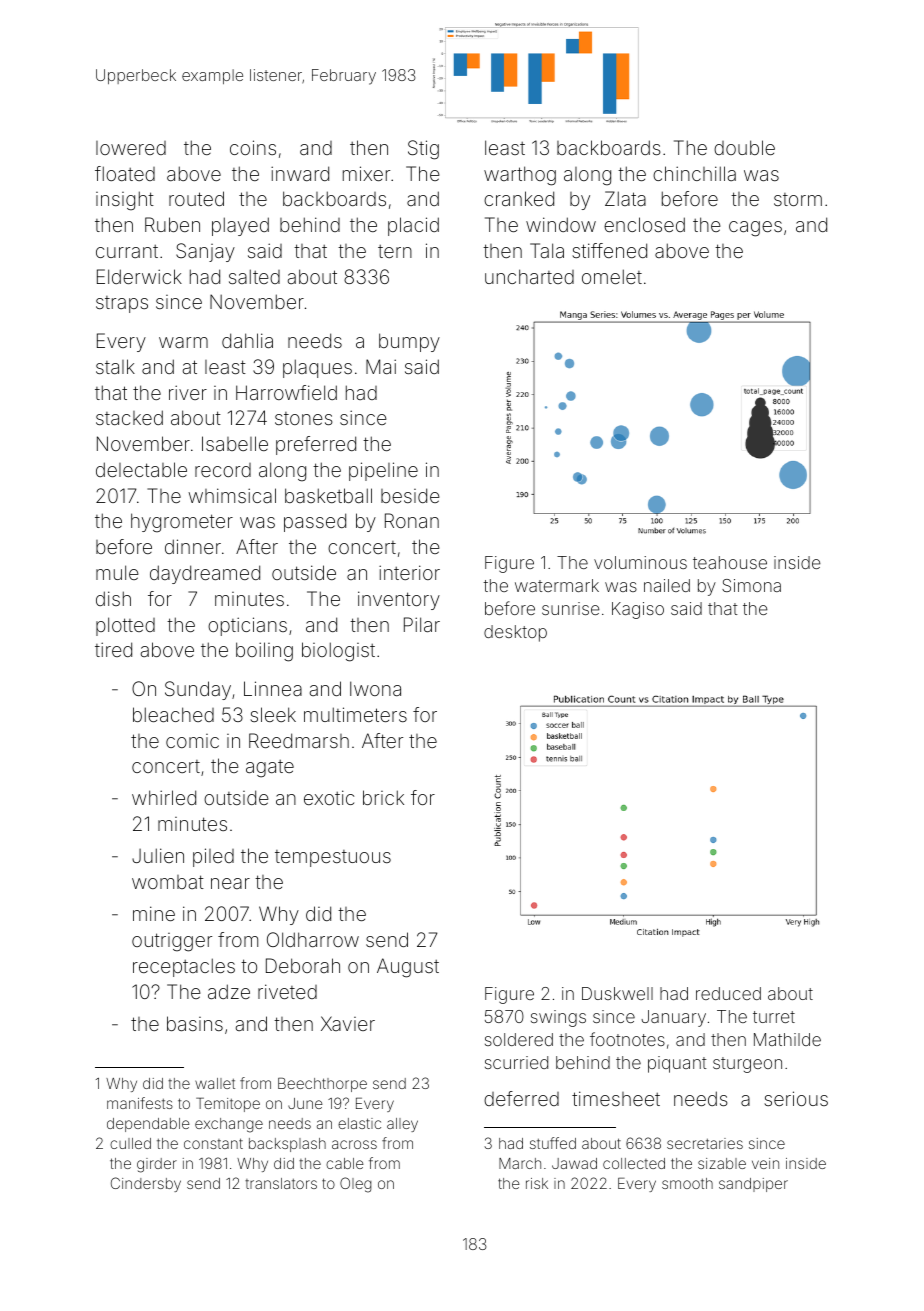 This screenshot has width=924, height=1311. What do you see at coordinates (228, 1105) in the screenshot?
I see `Temitope` at bounding box center [228, 1105].
